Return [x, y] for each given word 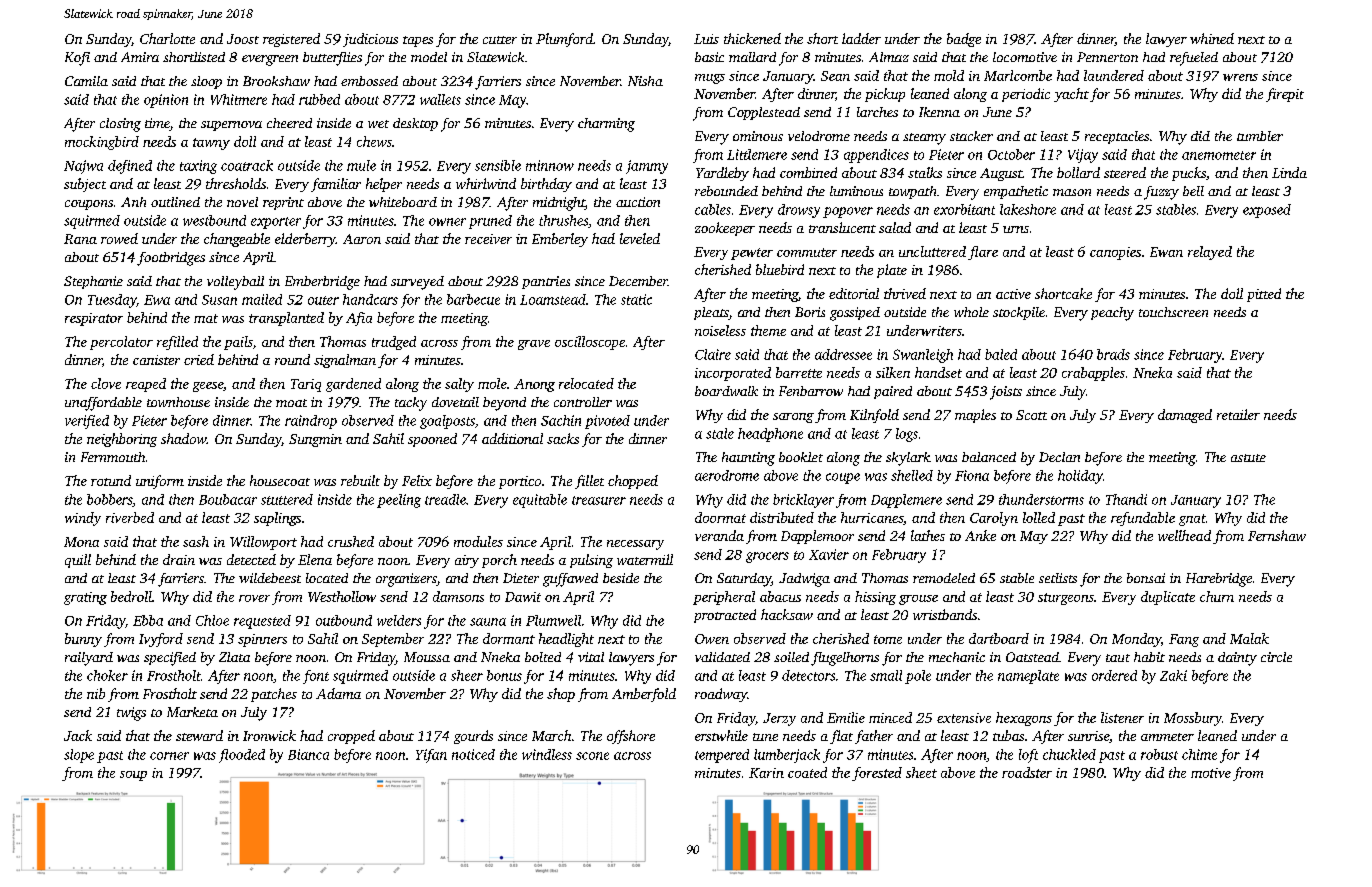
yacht [1071, 95]
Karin [766, 773]
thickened [752, 38]
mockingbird [102, 143]
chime [1199, 754]
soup [133, 776]
